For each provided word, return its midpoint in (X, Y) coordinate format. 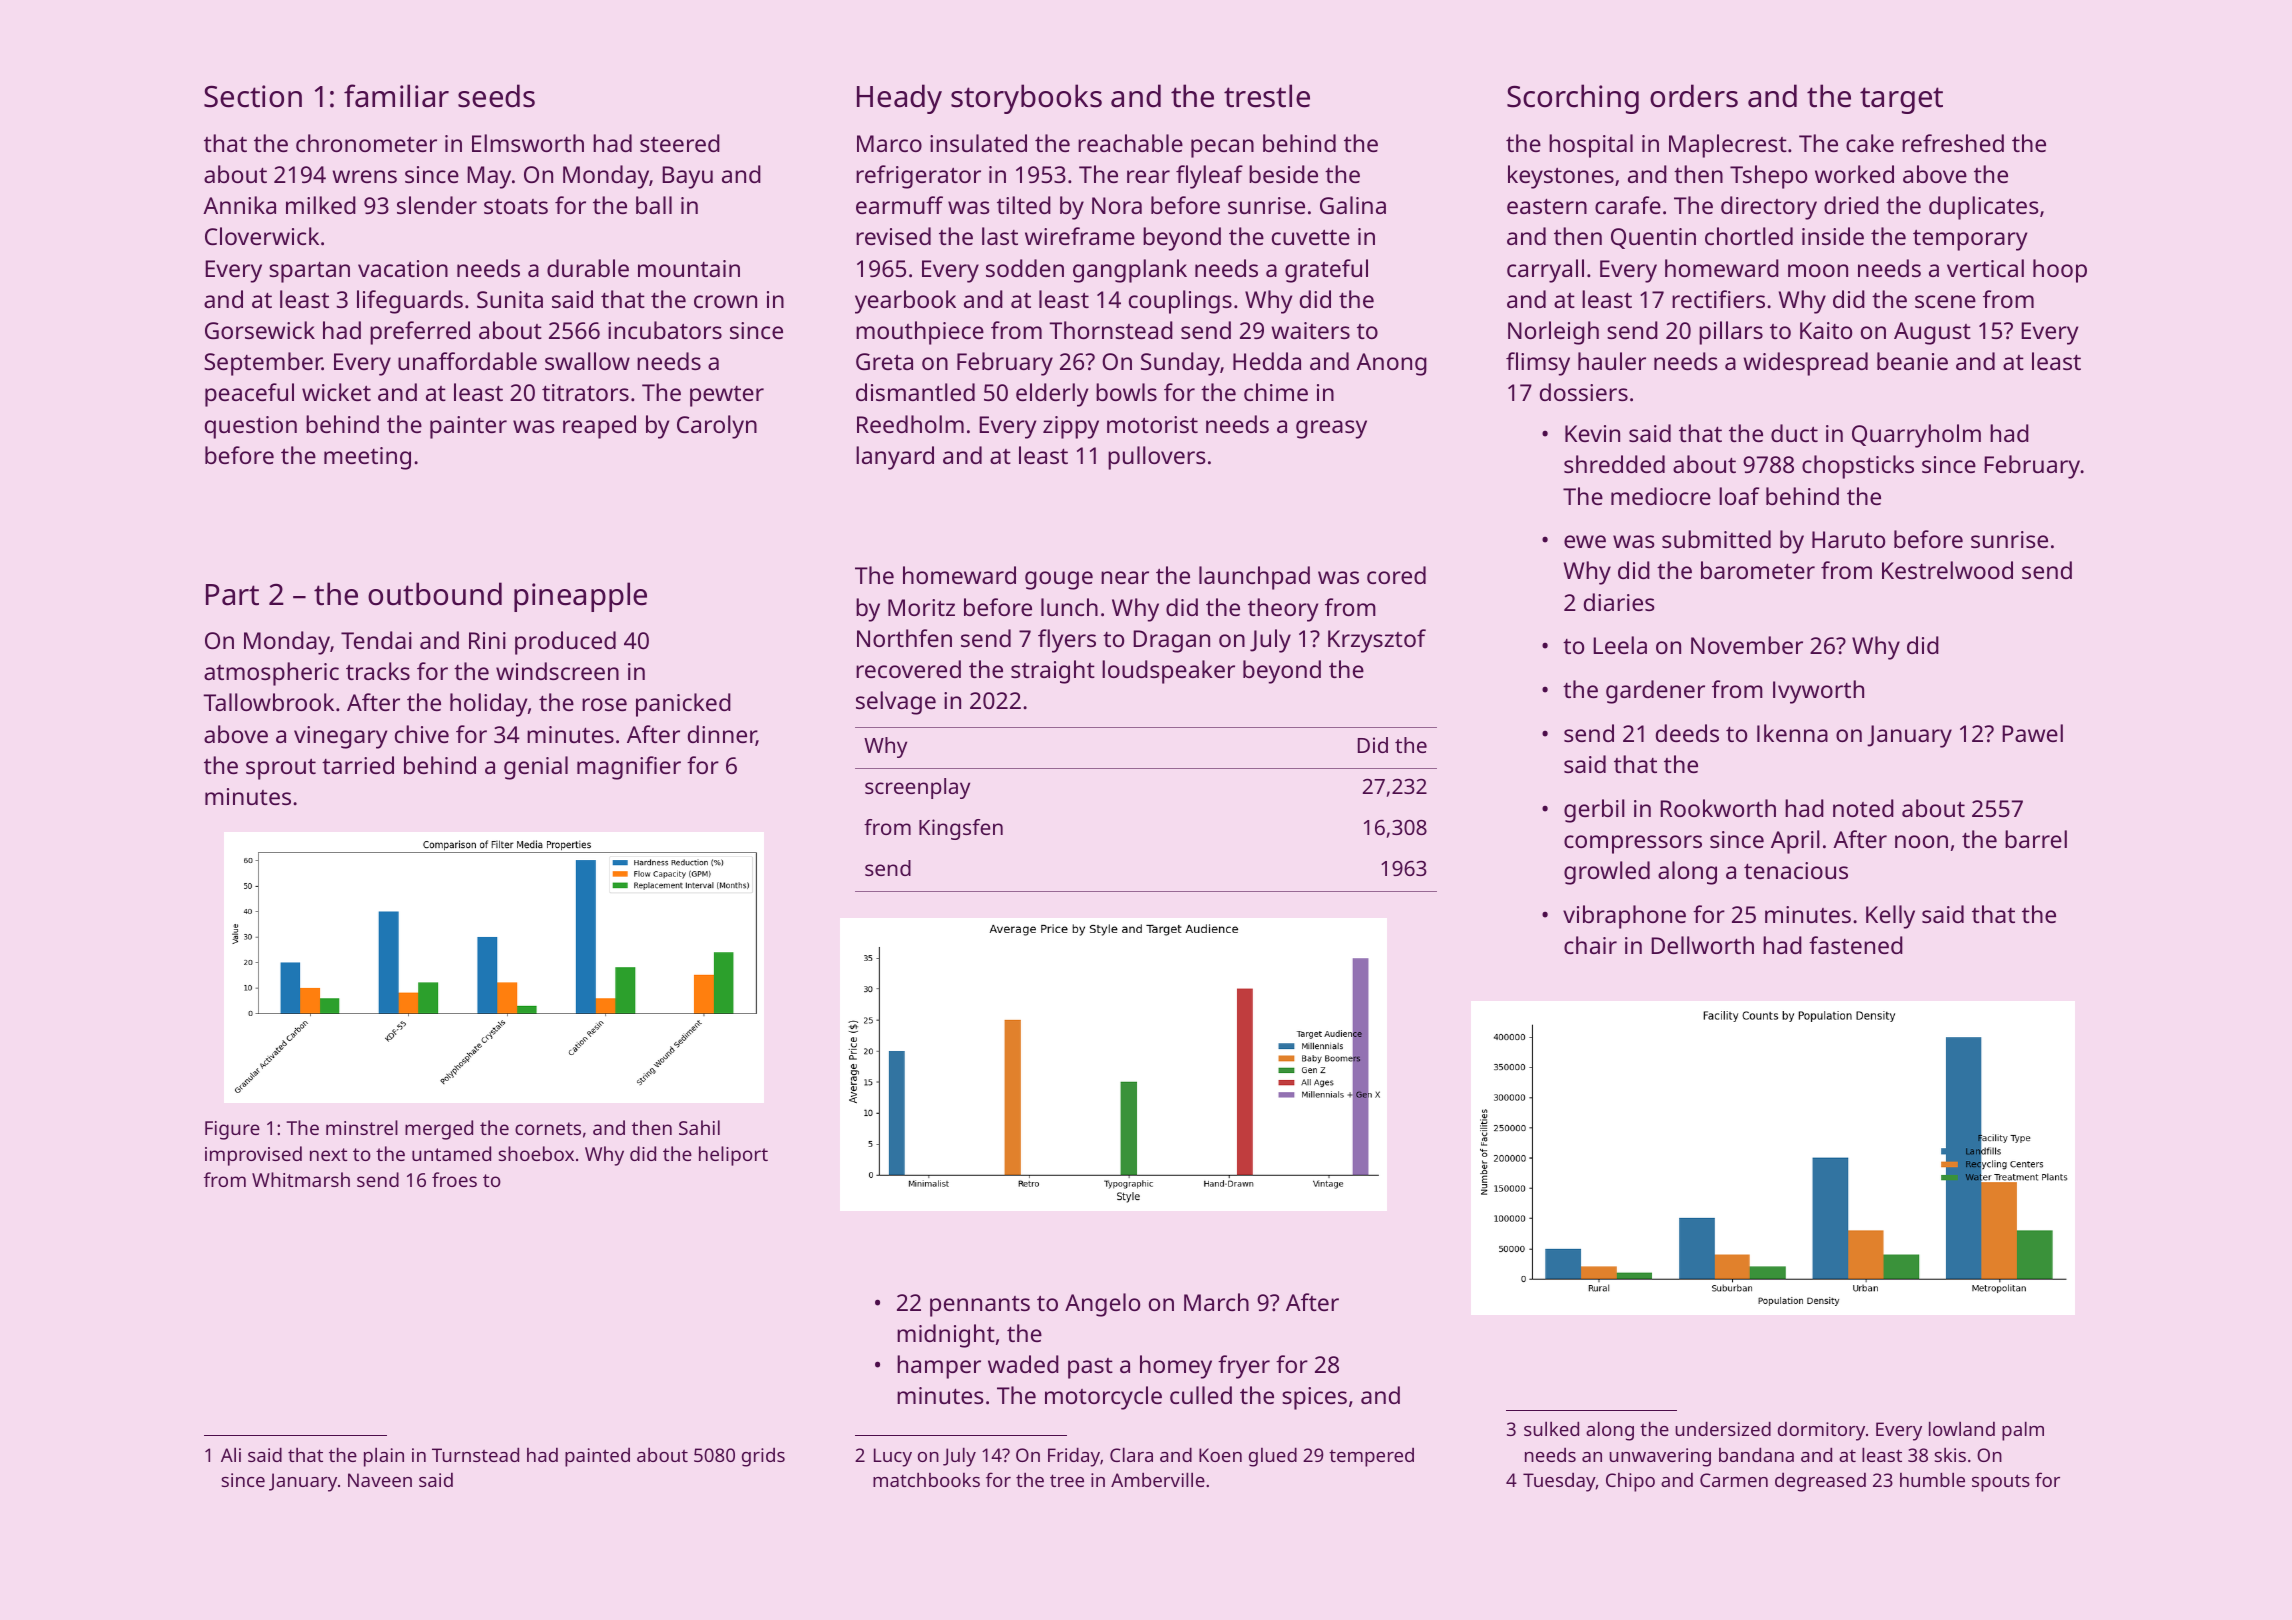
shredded (1614, 464)
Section (253, 96)
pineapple (580, 597)
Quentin (1653, 238)
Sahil (699, 1127)
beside (1283, 174)
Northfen (904, 638)
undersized (1723, 1428)
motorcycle (1103, 1398)
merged (439, 1130)
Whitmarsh (301, 1179)
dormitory (1821, 1431)
